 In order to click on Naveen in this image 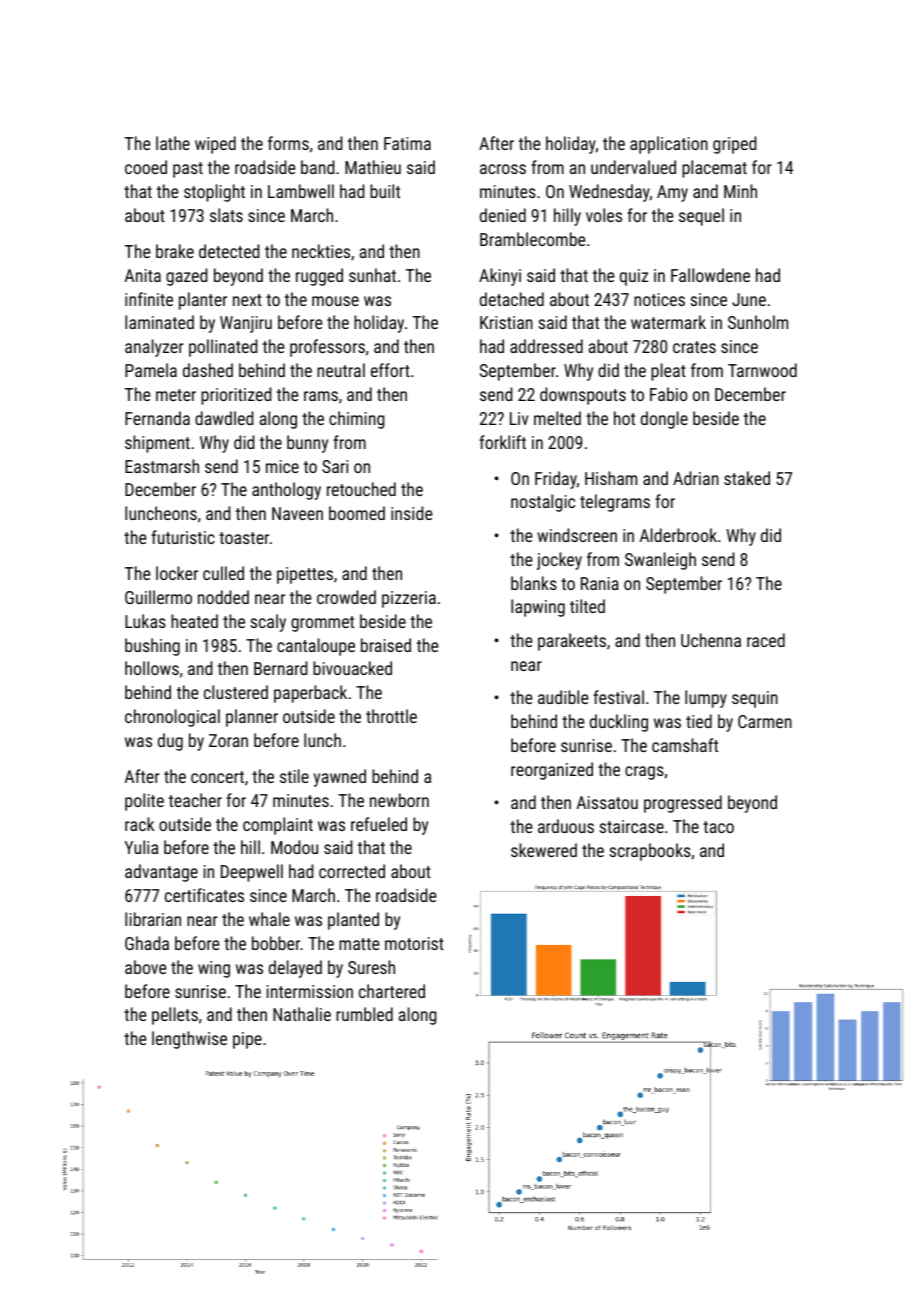, I will do `click(297, 513)`.
